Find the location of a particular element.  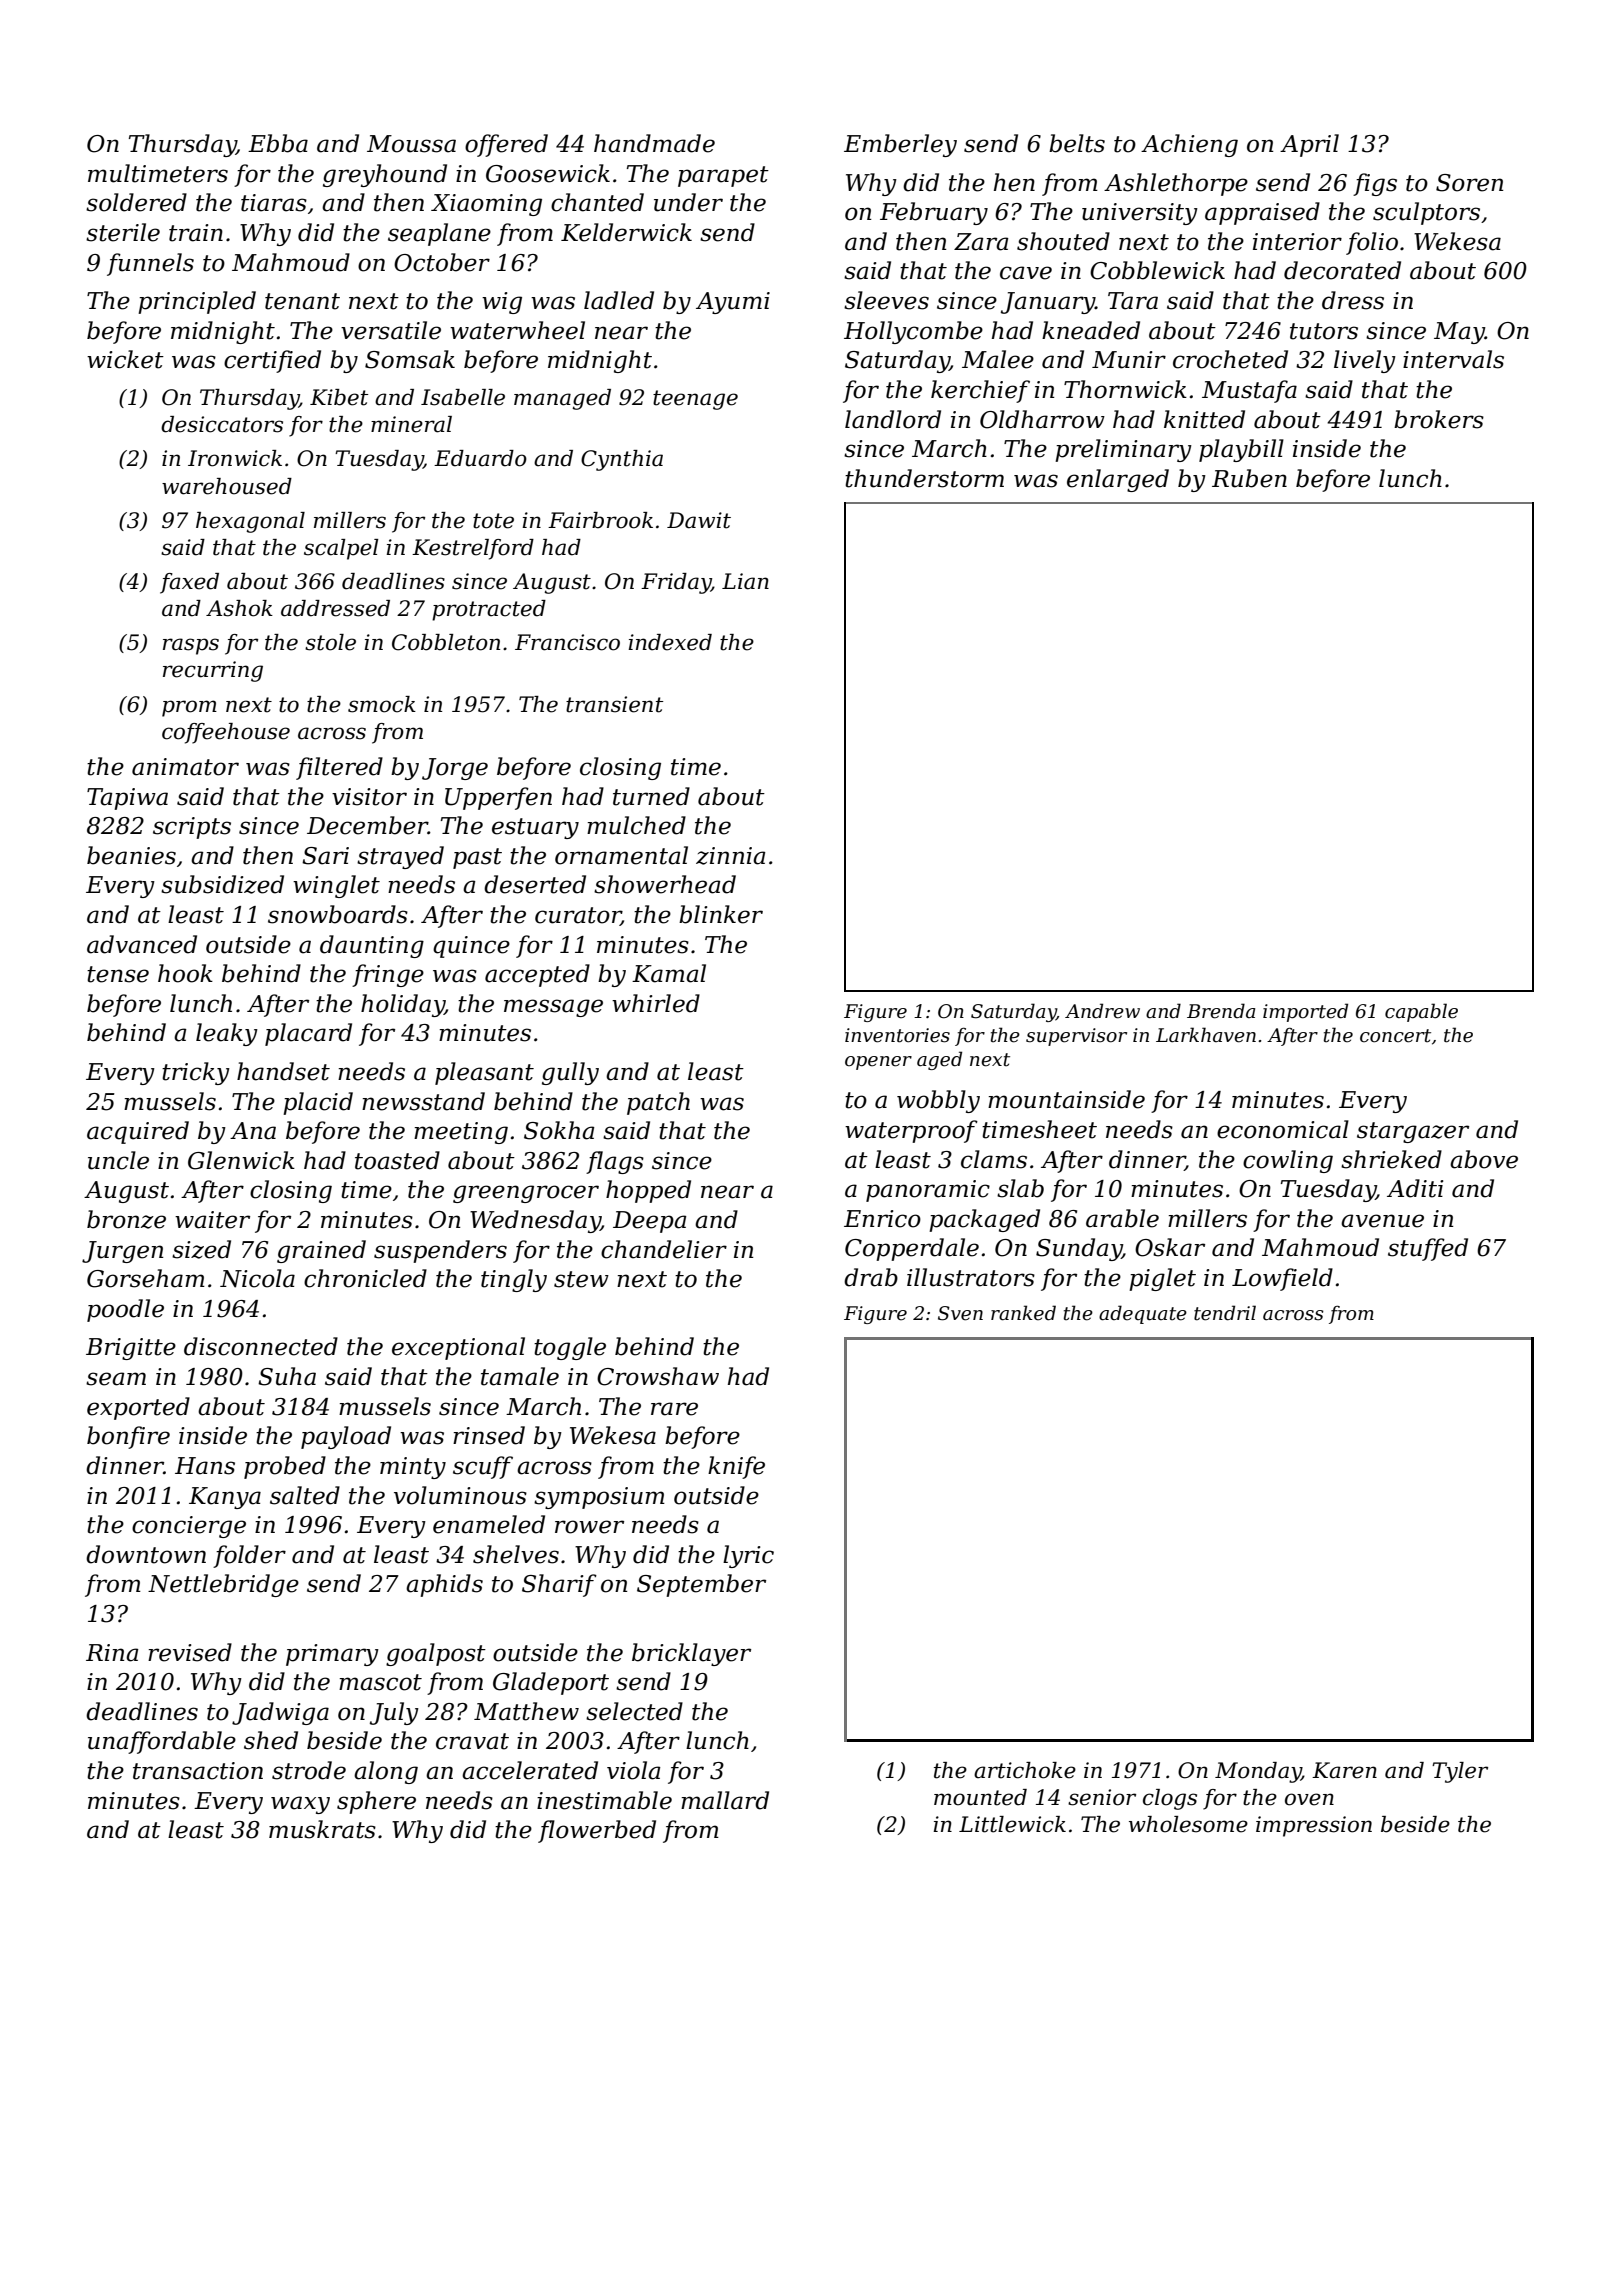

transaction is located at coordinates (198, 1771).
